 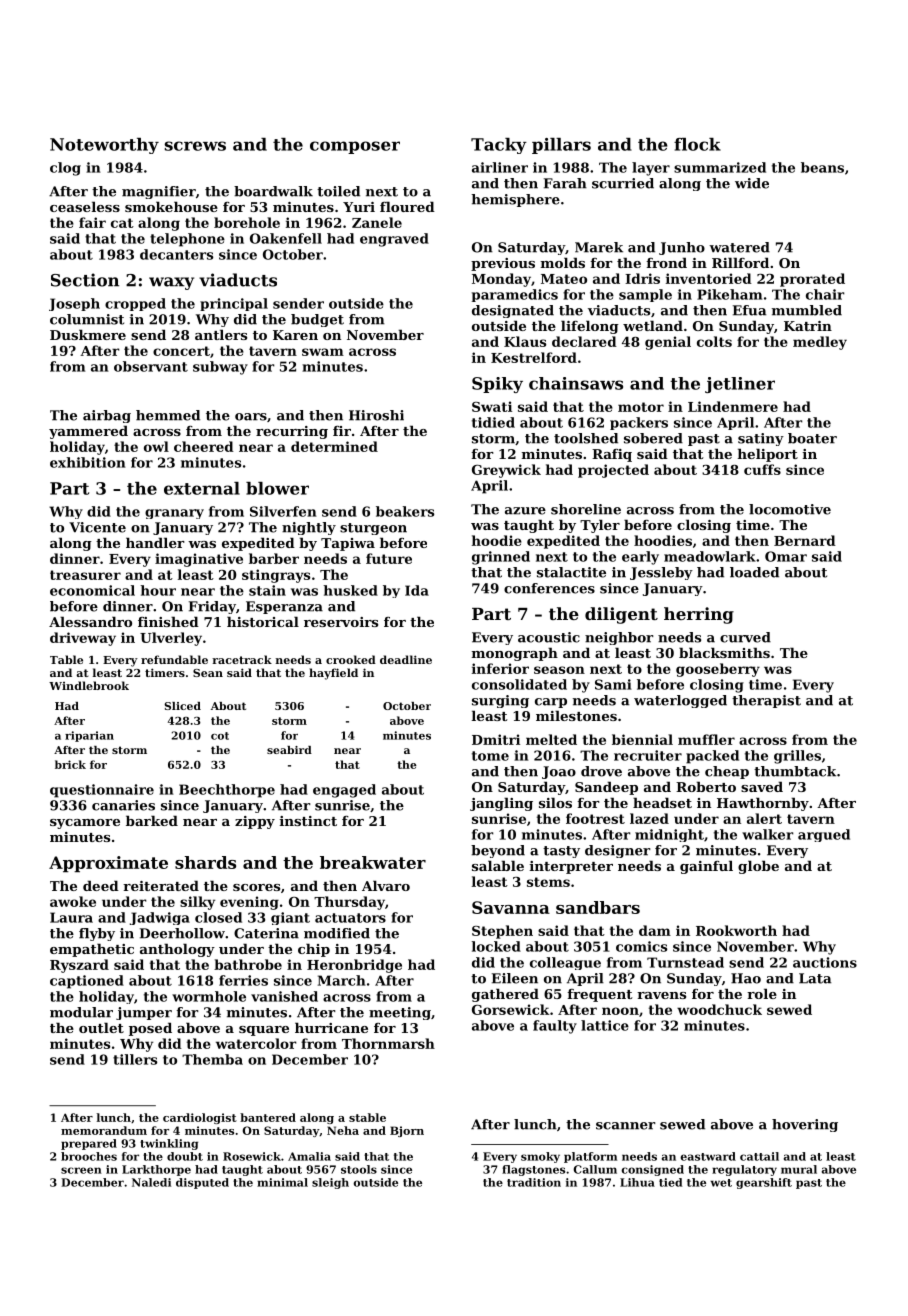 I want to click on silos, so click(x=555, y=802).
